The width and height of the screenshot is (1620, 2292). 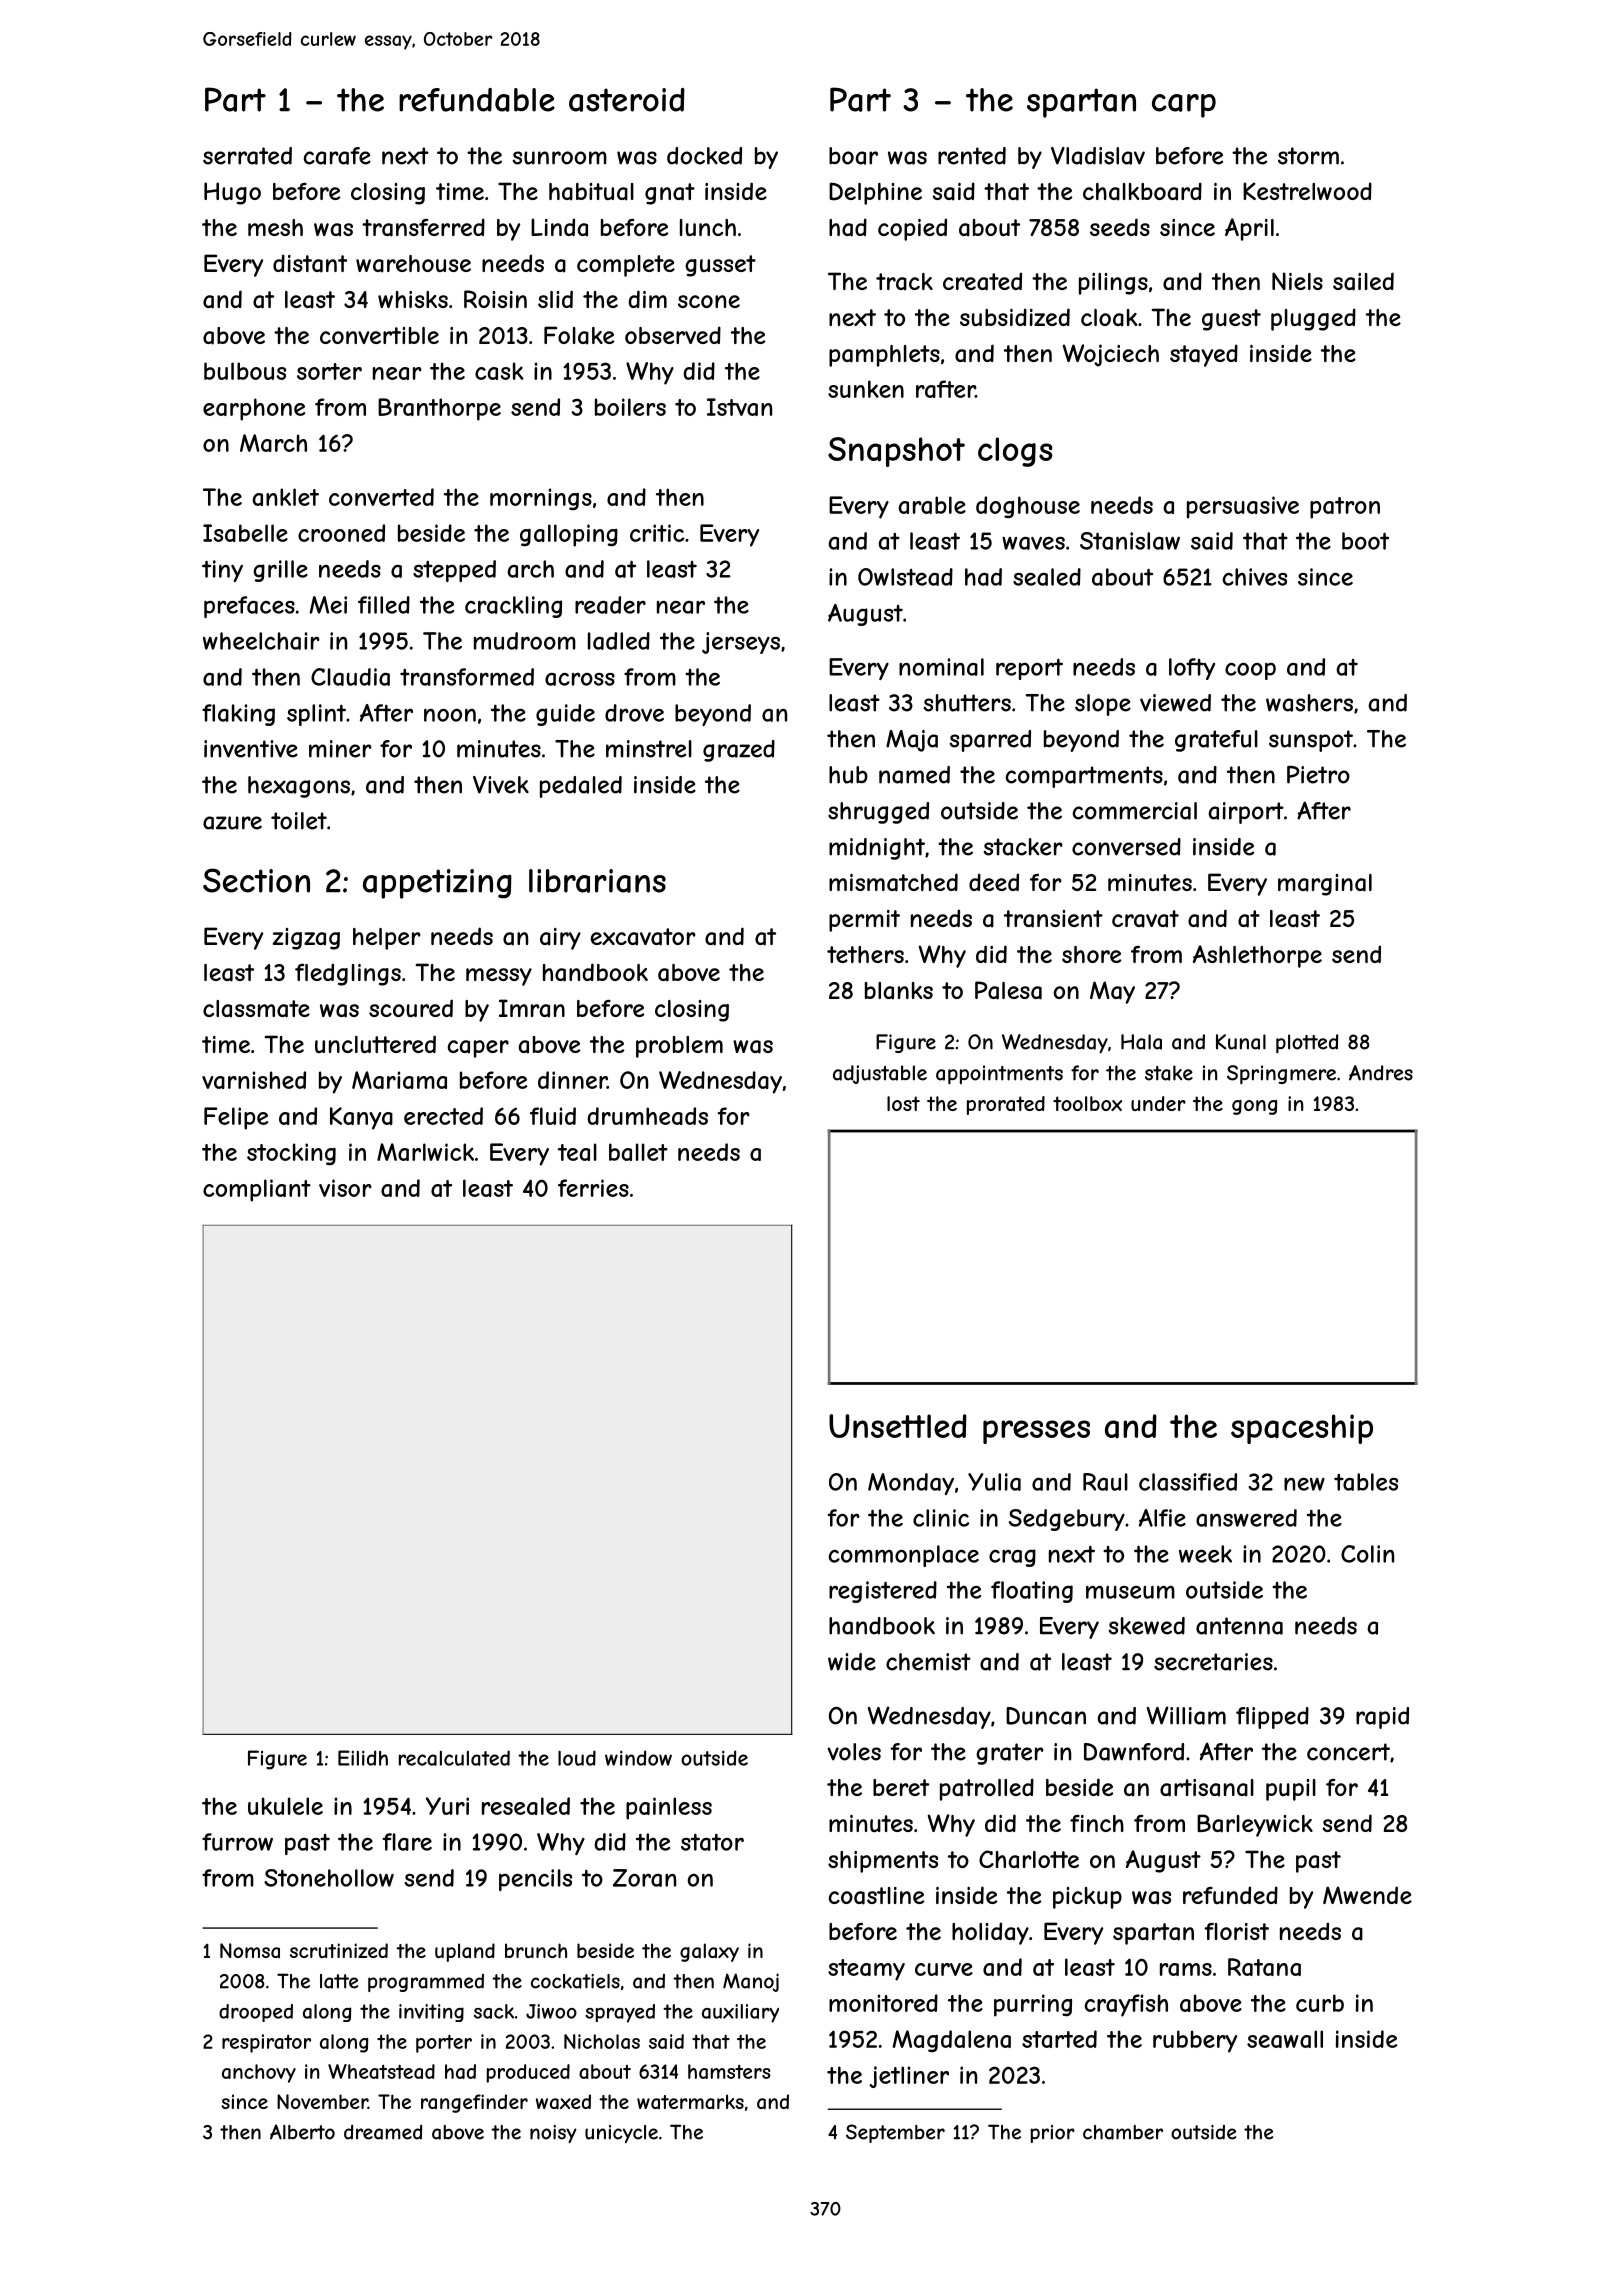 What do you see at coordinates (363, 1758) in the screenshot?
I see `Eilidh` at bounding box center [363, 1758].
